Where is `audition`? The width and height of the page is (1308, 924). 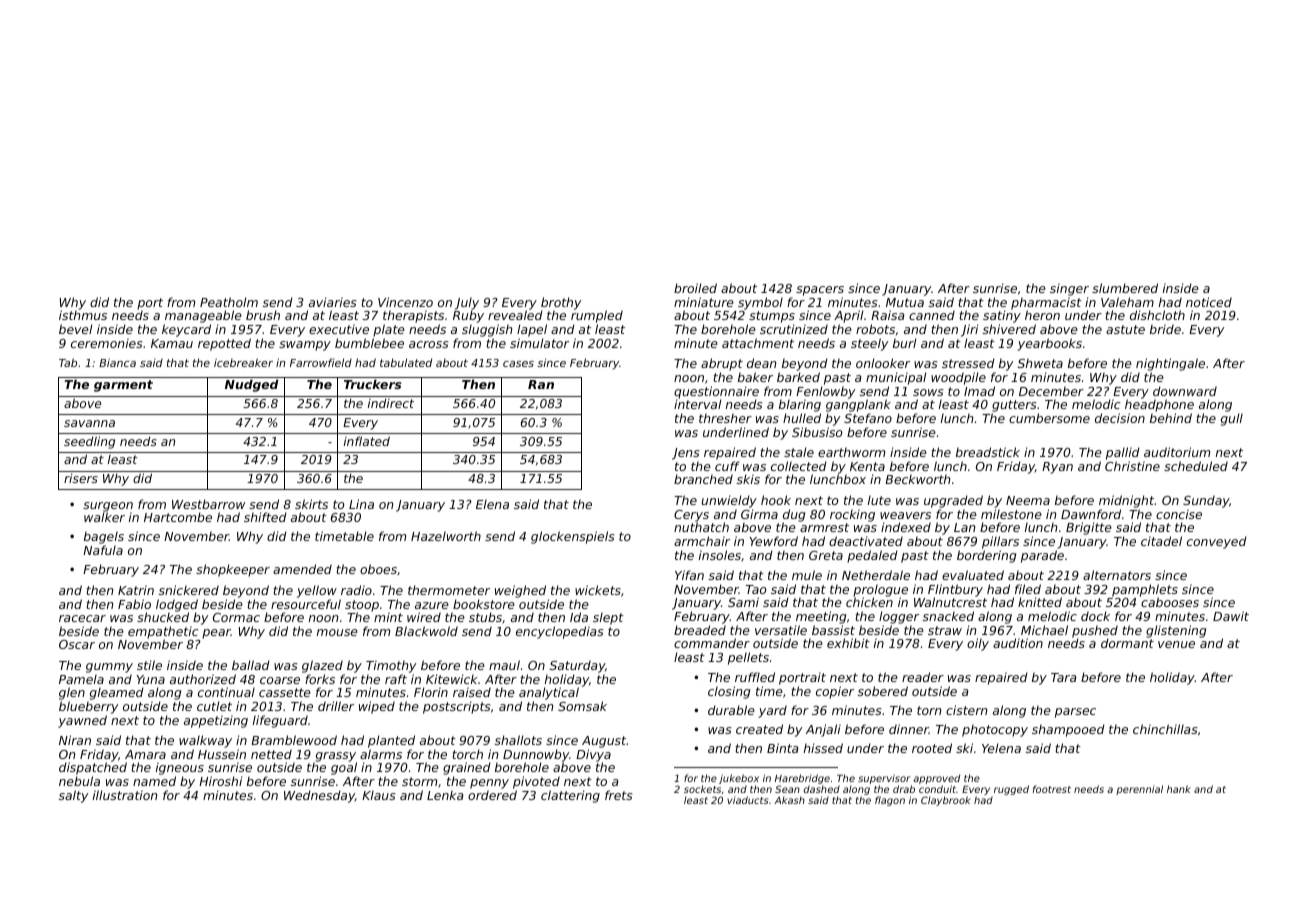
audition is located at coordinates (1018, 643).
